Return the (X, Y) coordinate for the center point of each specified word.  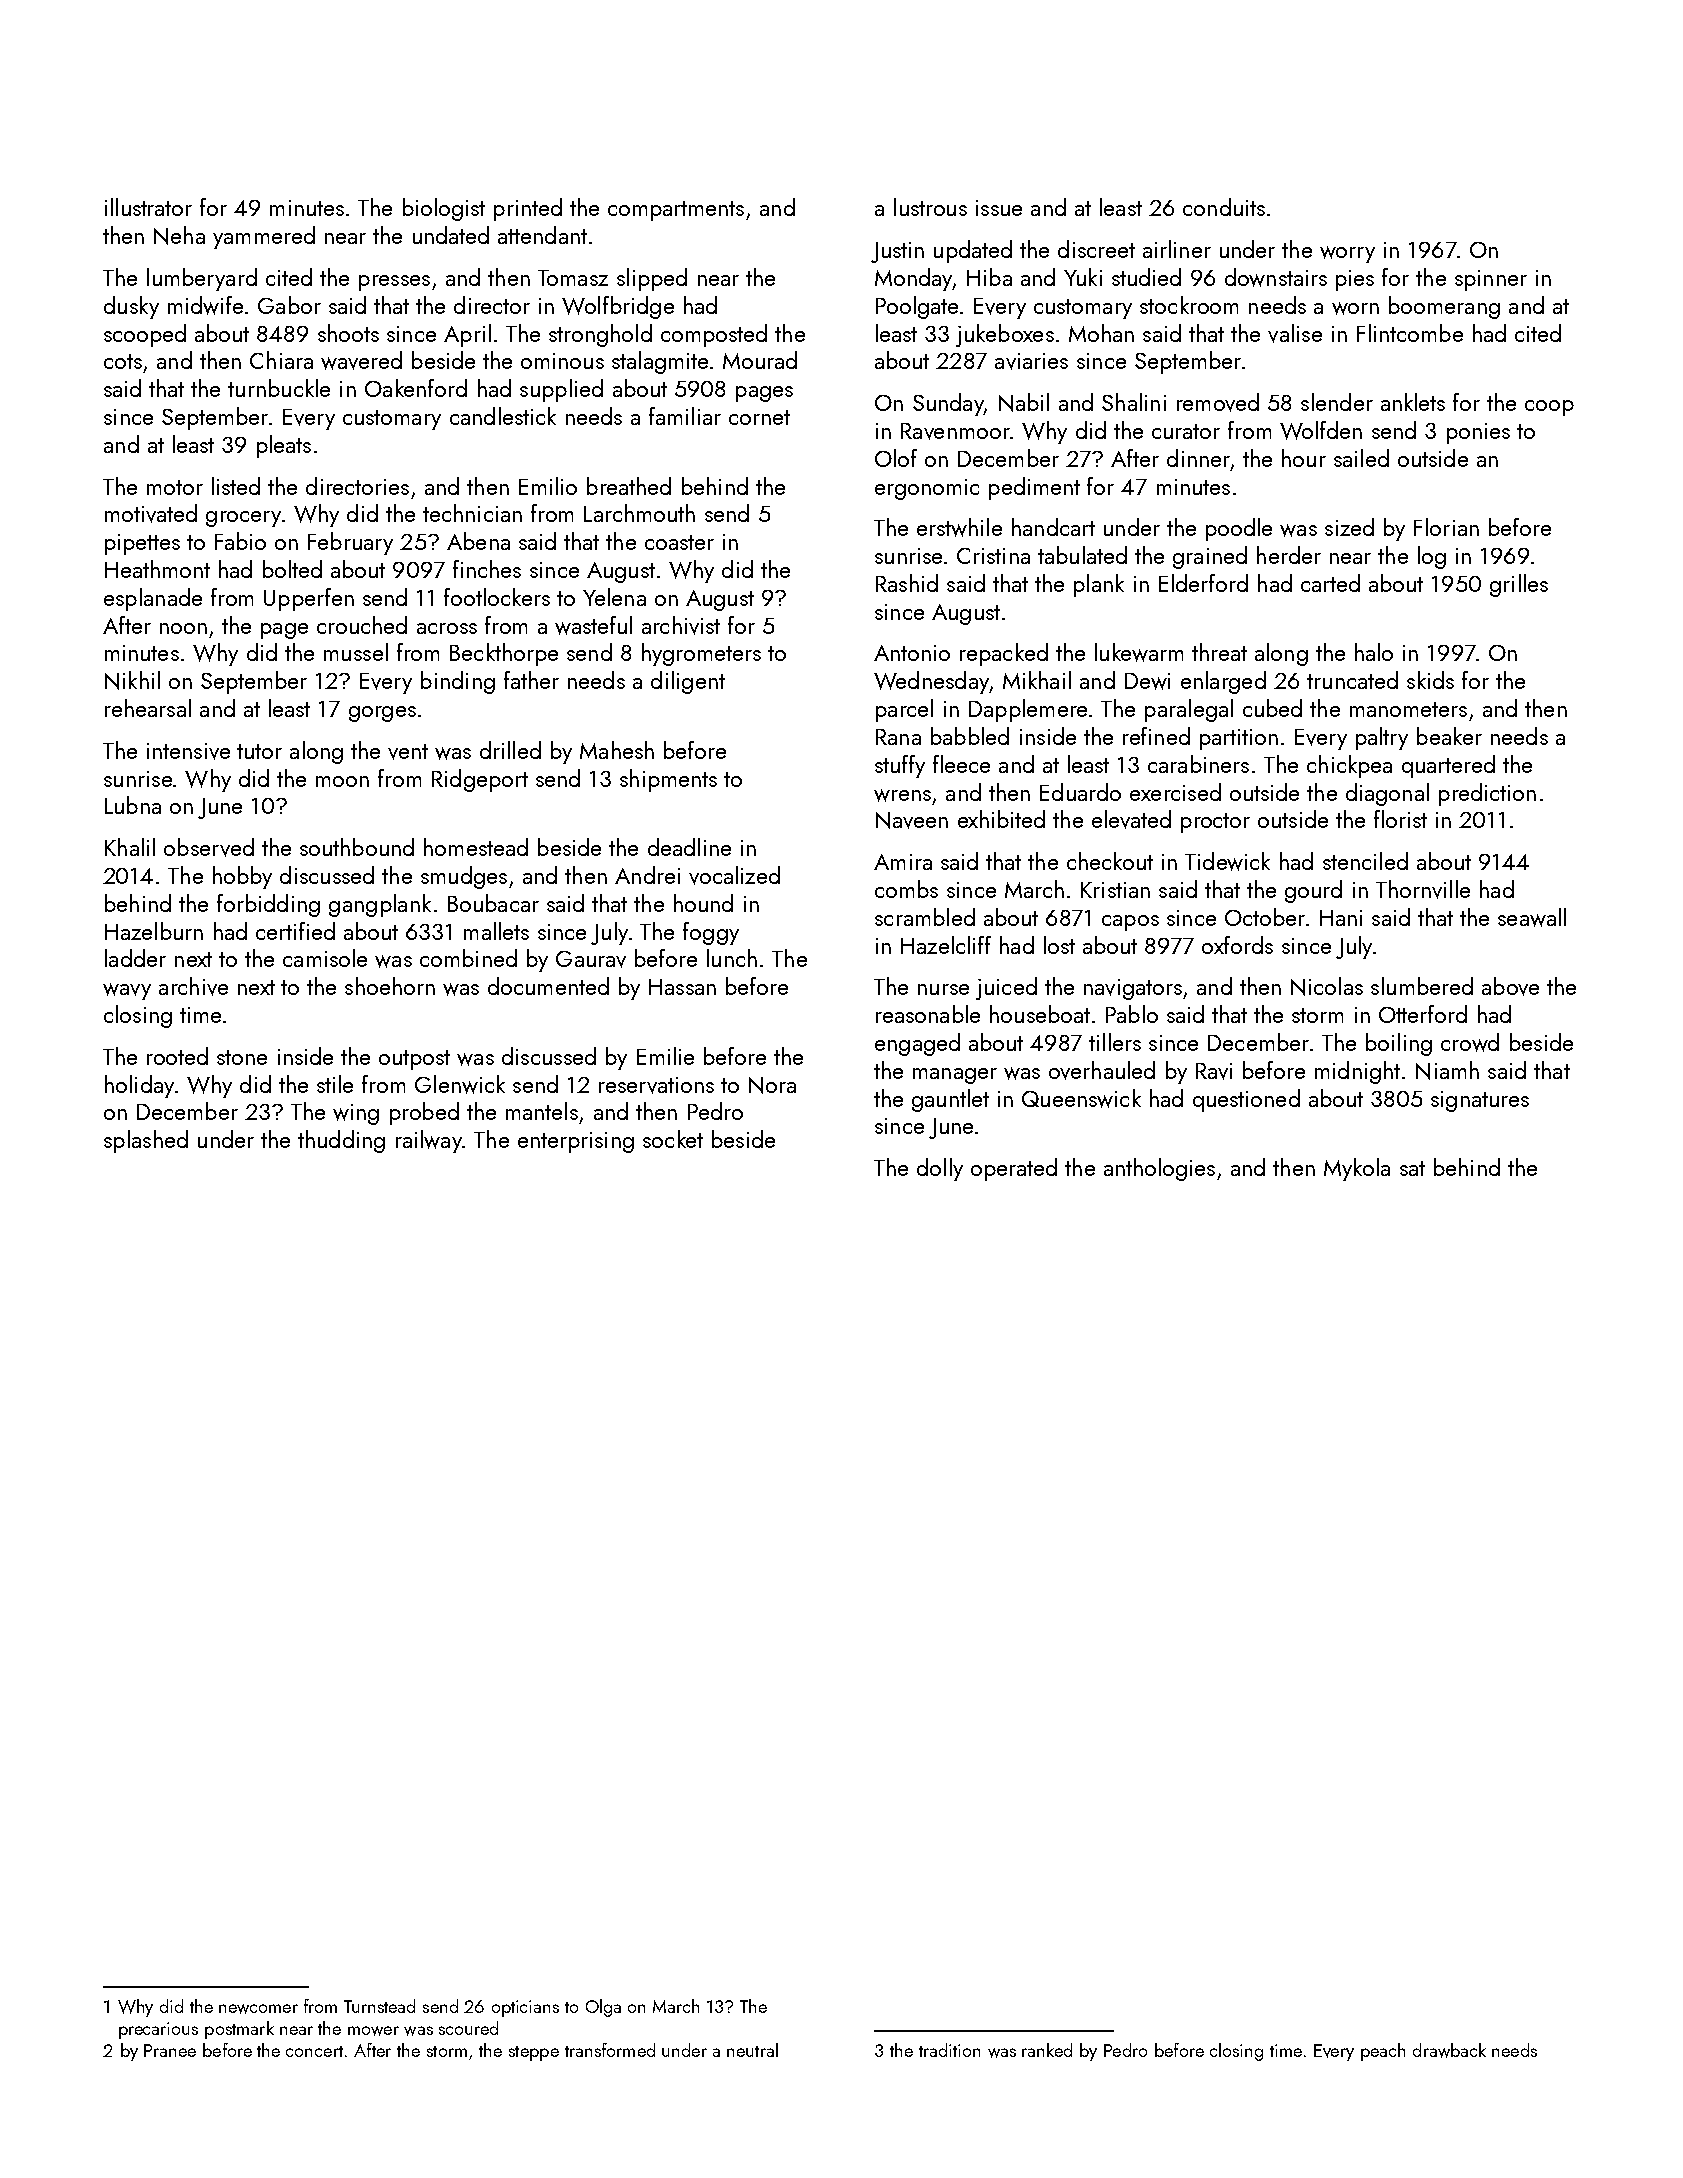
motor (175, 487)
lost (1059, 945)
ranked (1047, 2050)
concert (314, 2051)
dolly (940, 1169)
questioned (1246, 1100)
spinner (1491, 280)
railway (429, 1141)
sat (1412, 1168)
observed (209, 847)
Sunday (948, 404)
